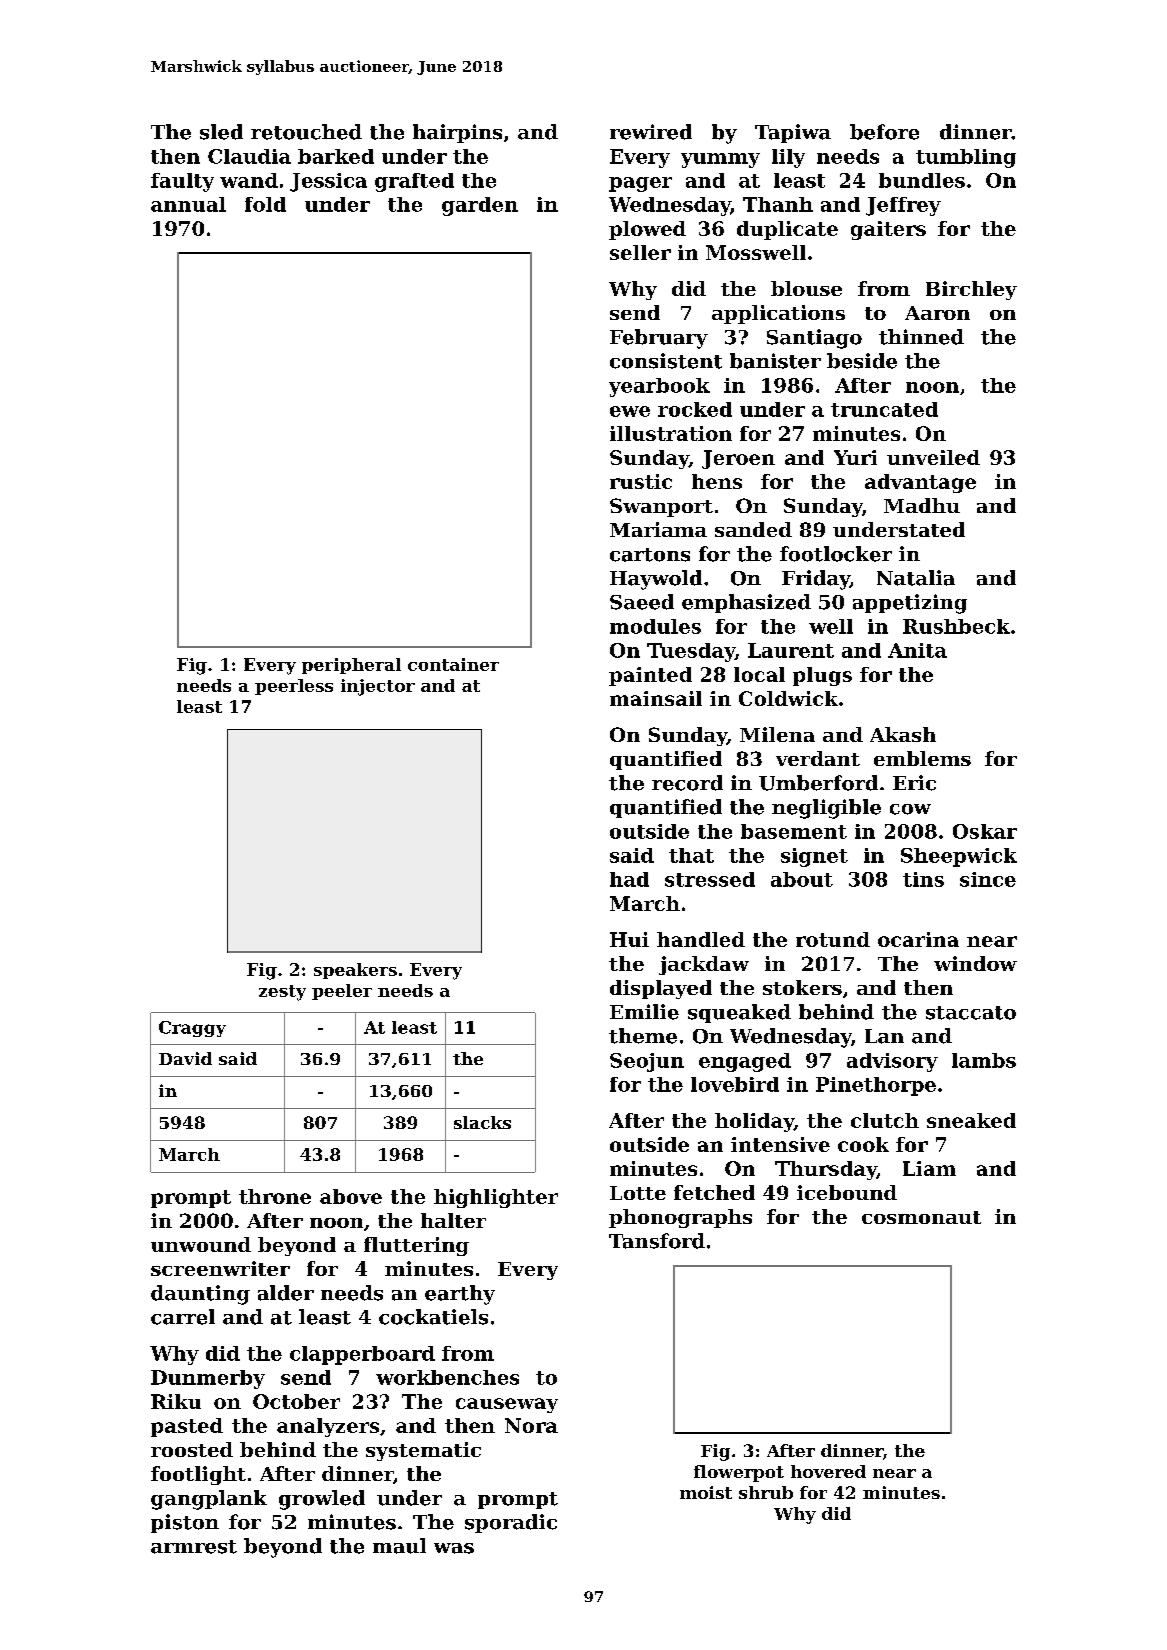 The width and height of the screenshot is (1167, 1650). What do you see at coordinates (766, 1492) in the screenshot?
I see `shrub` at bounding box center [766, 1492].
